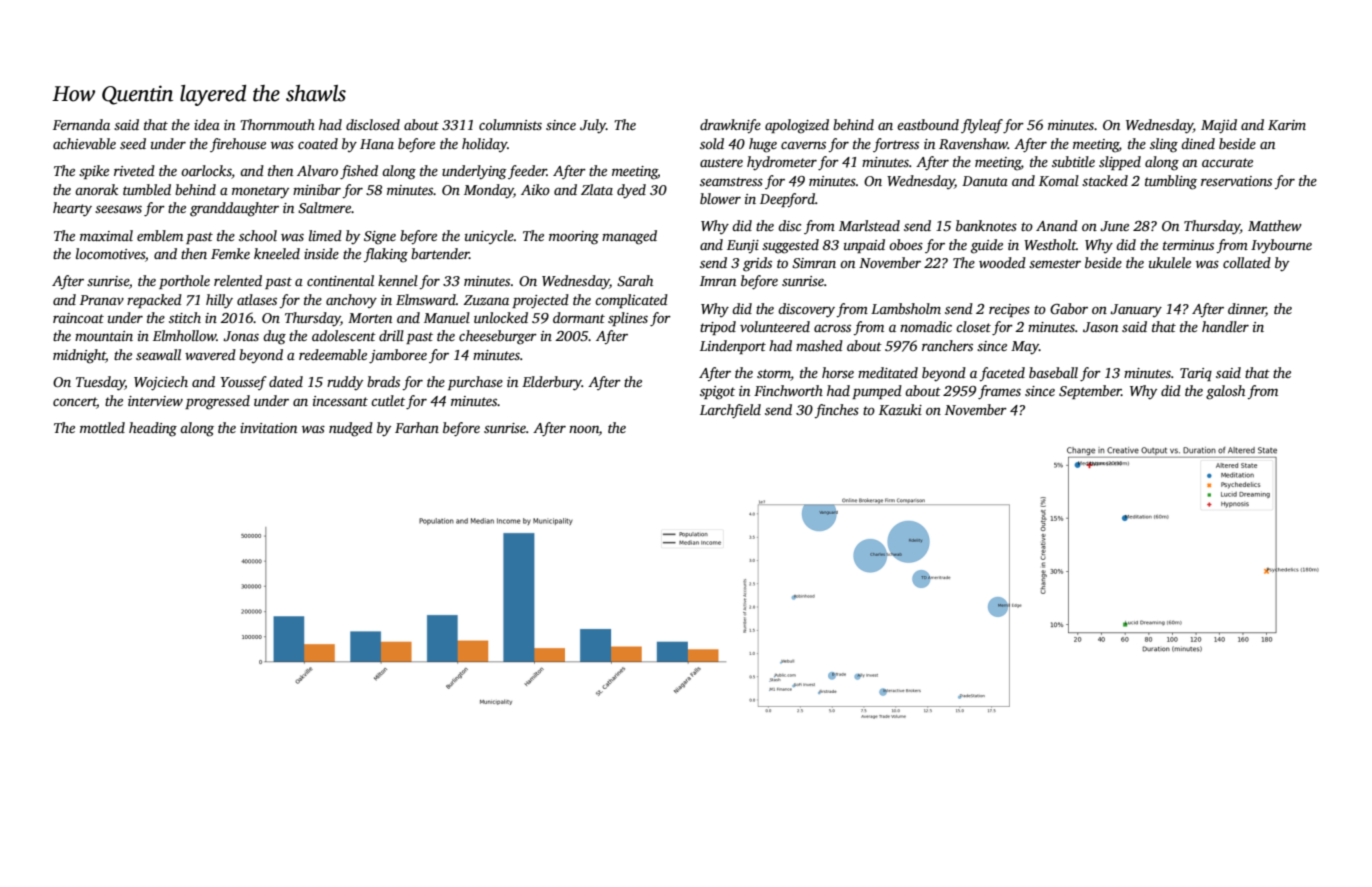 The image size is (1372, 887). What do you see at coordinates (797, 126) in the image?
I see `apologized` at bounding box center [797, 126].
